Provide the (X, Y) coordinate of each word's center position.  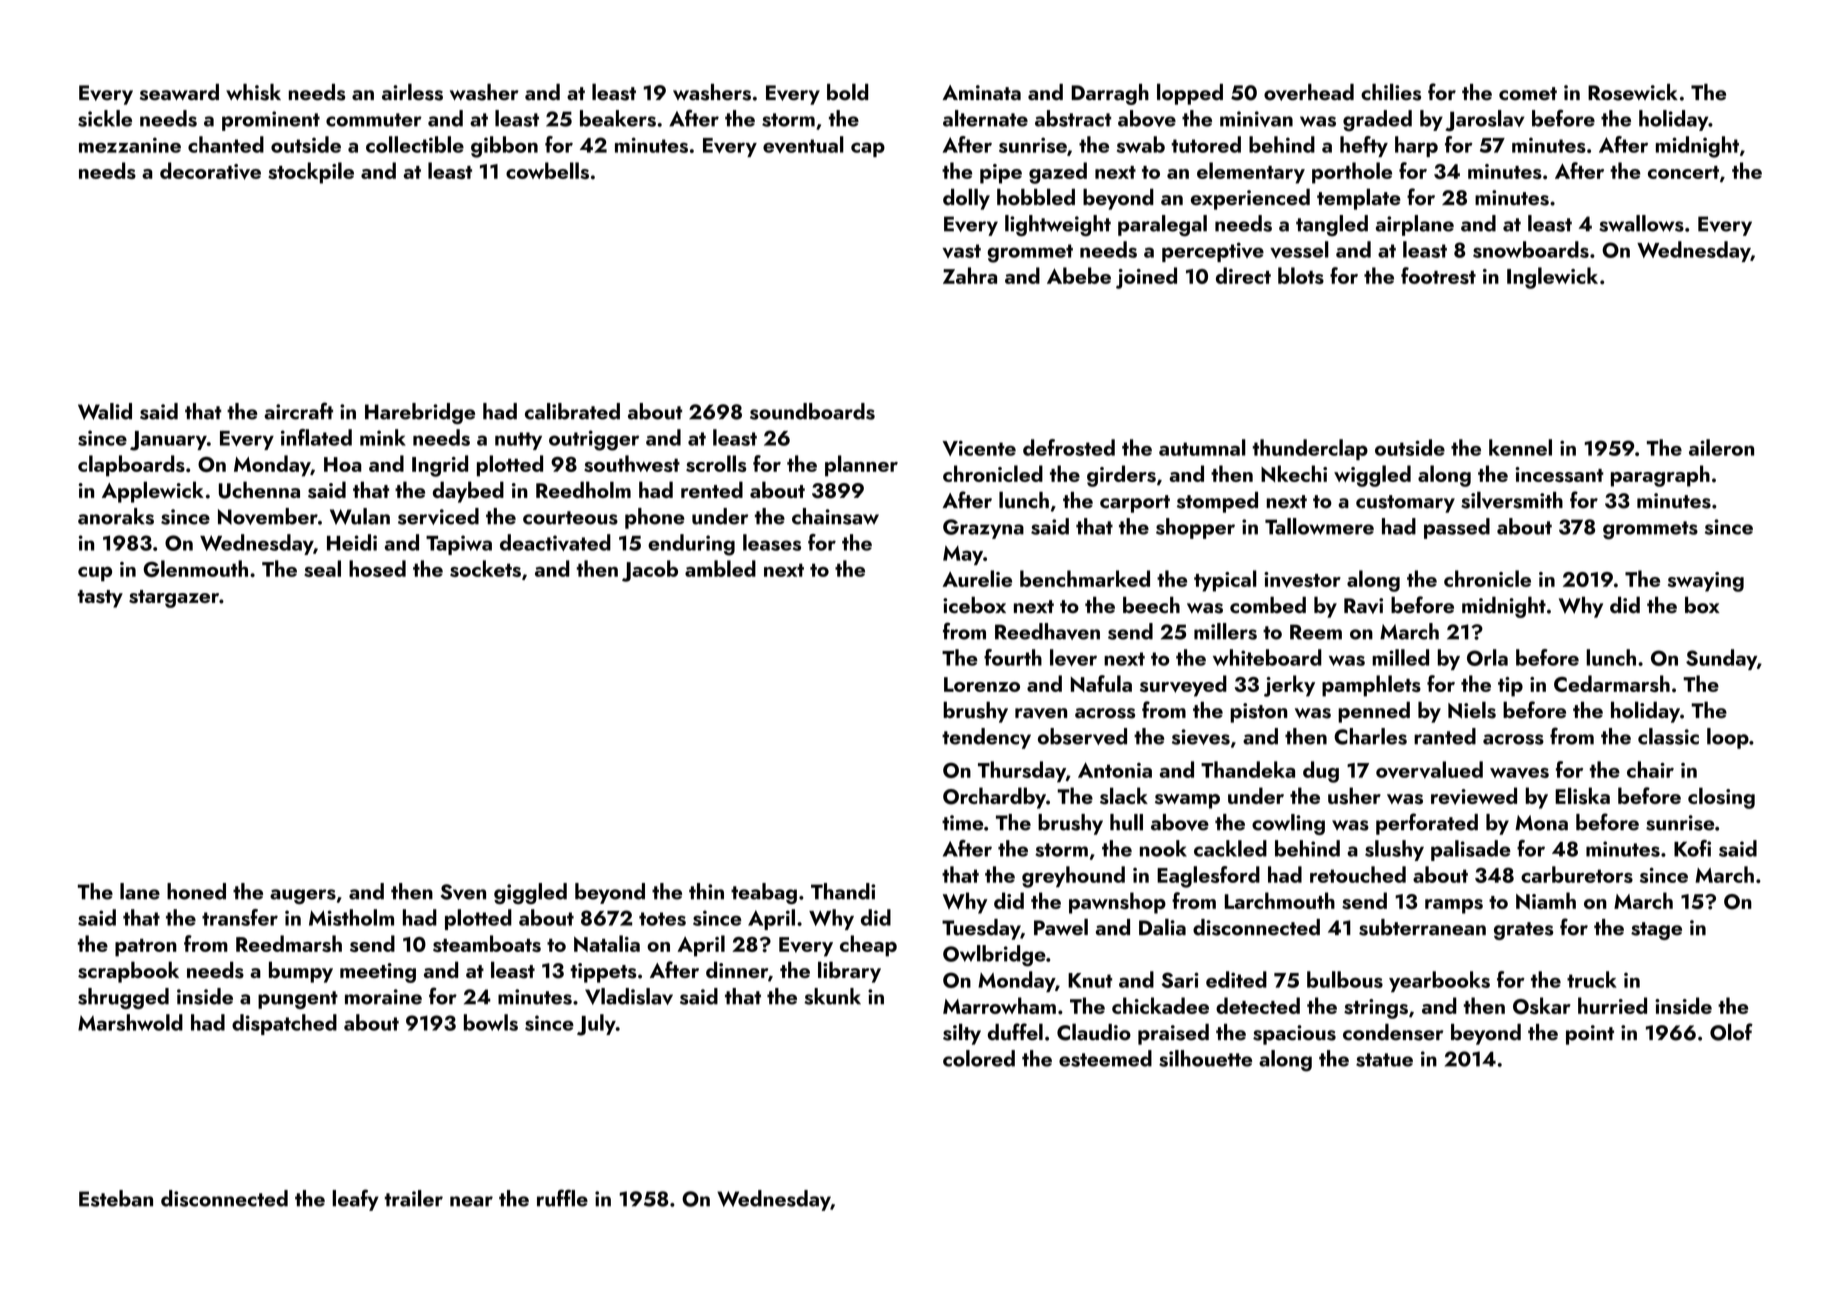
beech (1151, 605)
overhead (1309, 92)
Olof (1731, 1032)
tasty (100, 599)
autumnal (1202, 447)
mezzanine (130, 145)
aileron (1721, 447)
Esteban (116, 1198)
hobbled (1036, 197)
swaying (1706, 582)
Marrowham (999, 1005)
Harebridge (420, 413)
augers (303, 896)
